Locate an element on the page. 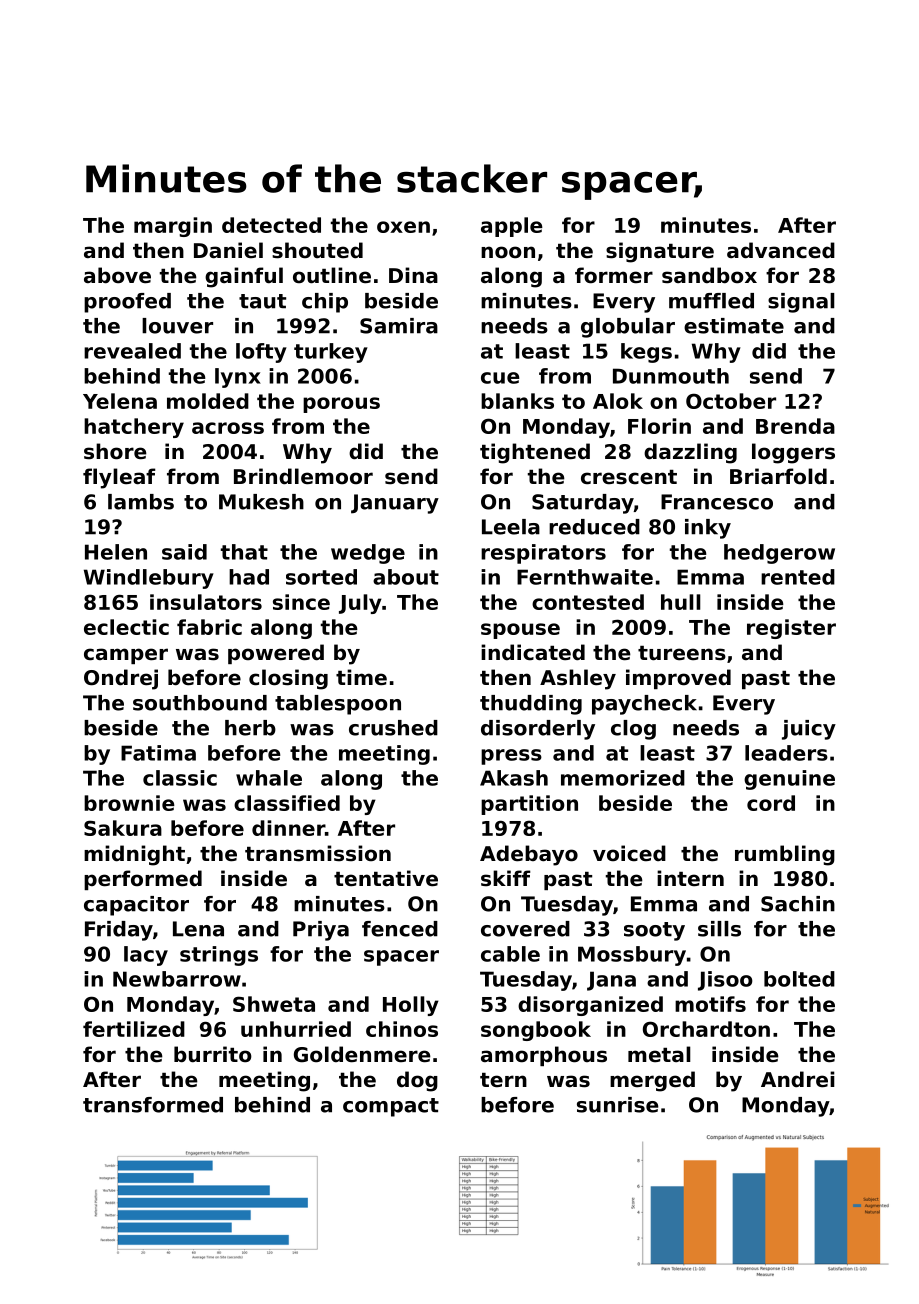  Newbarrow is located at coordinates (177, 979).
